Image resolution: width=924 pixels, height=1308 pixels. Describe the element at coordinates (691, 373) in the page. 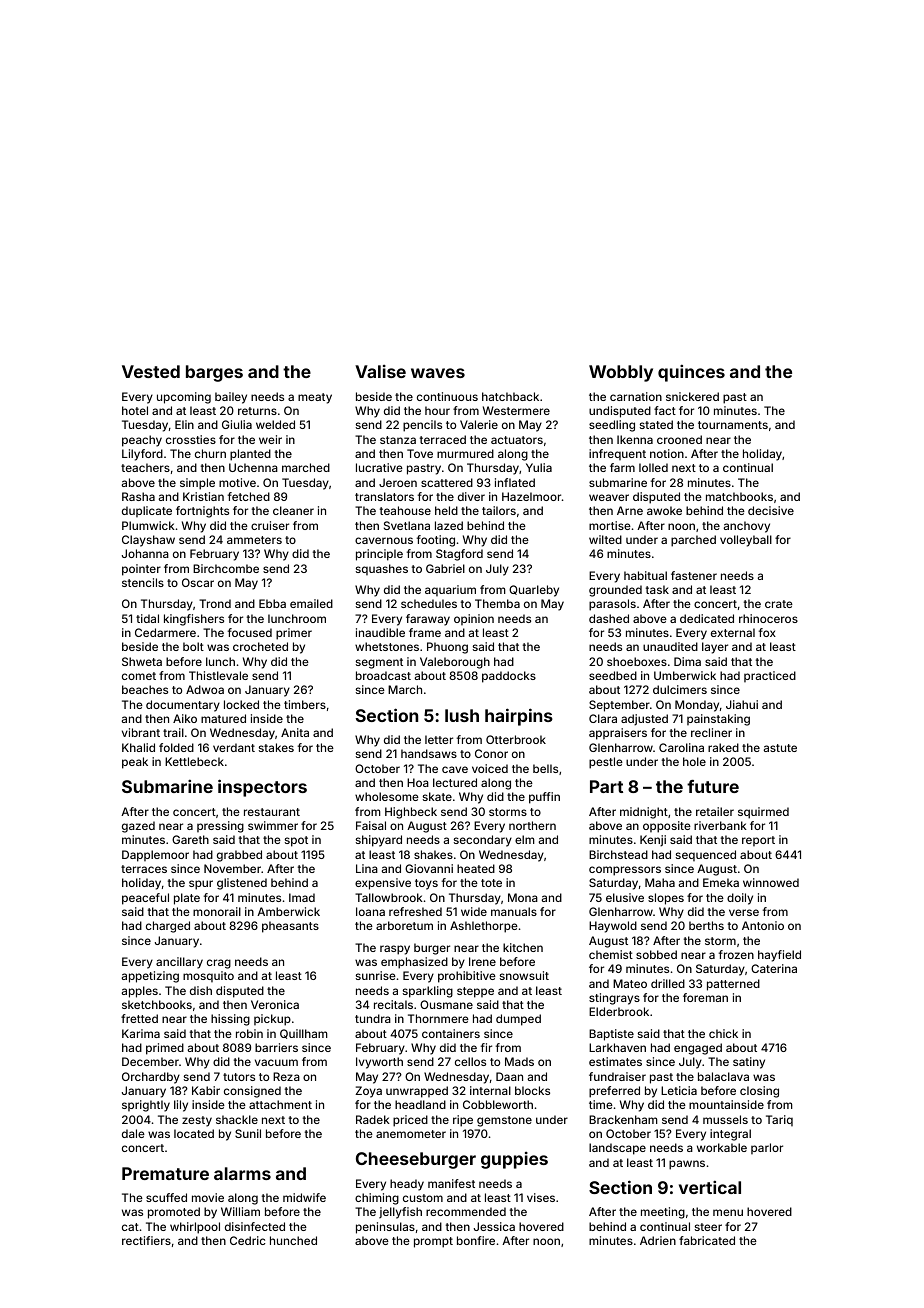

I see `quinces` at that location.
